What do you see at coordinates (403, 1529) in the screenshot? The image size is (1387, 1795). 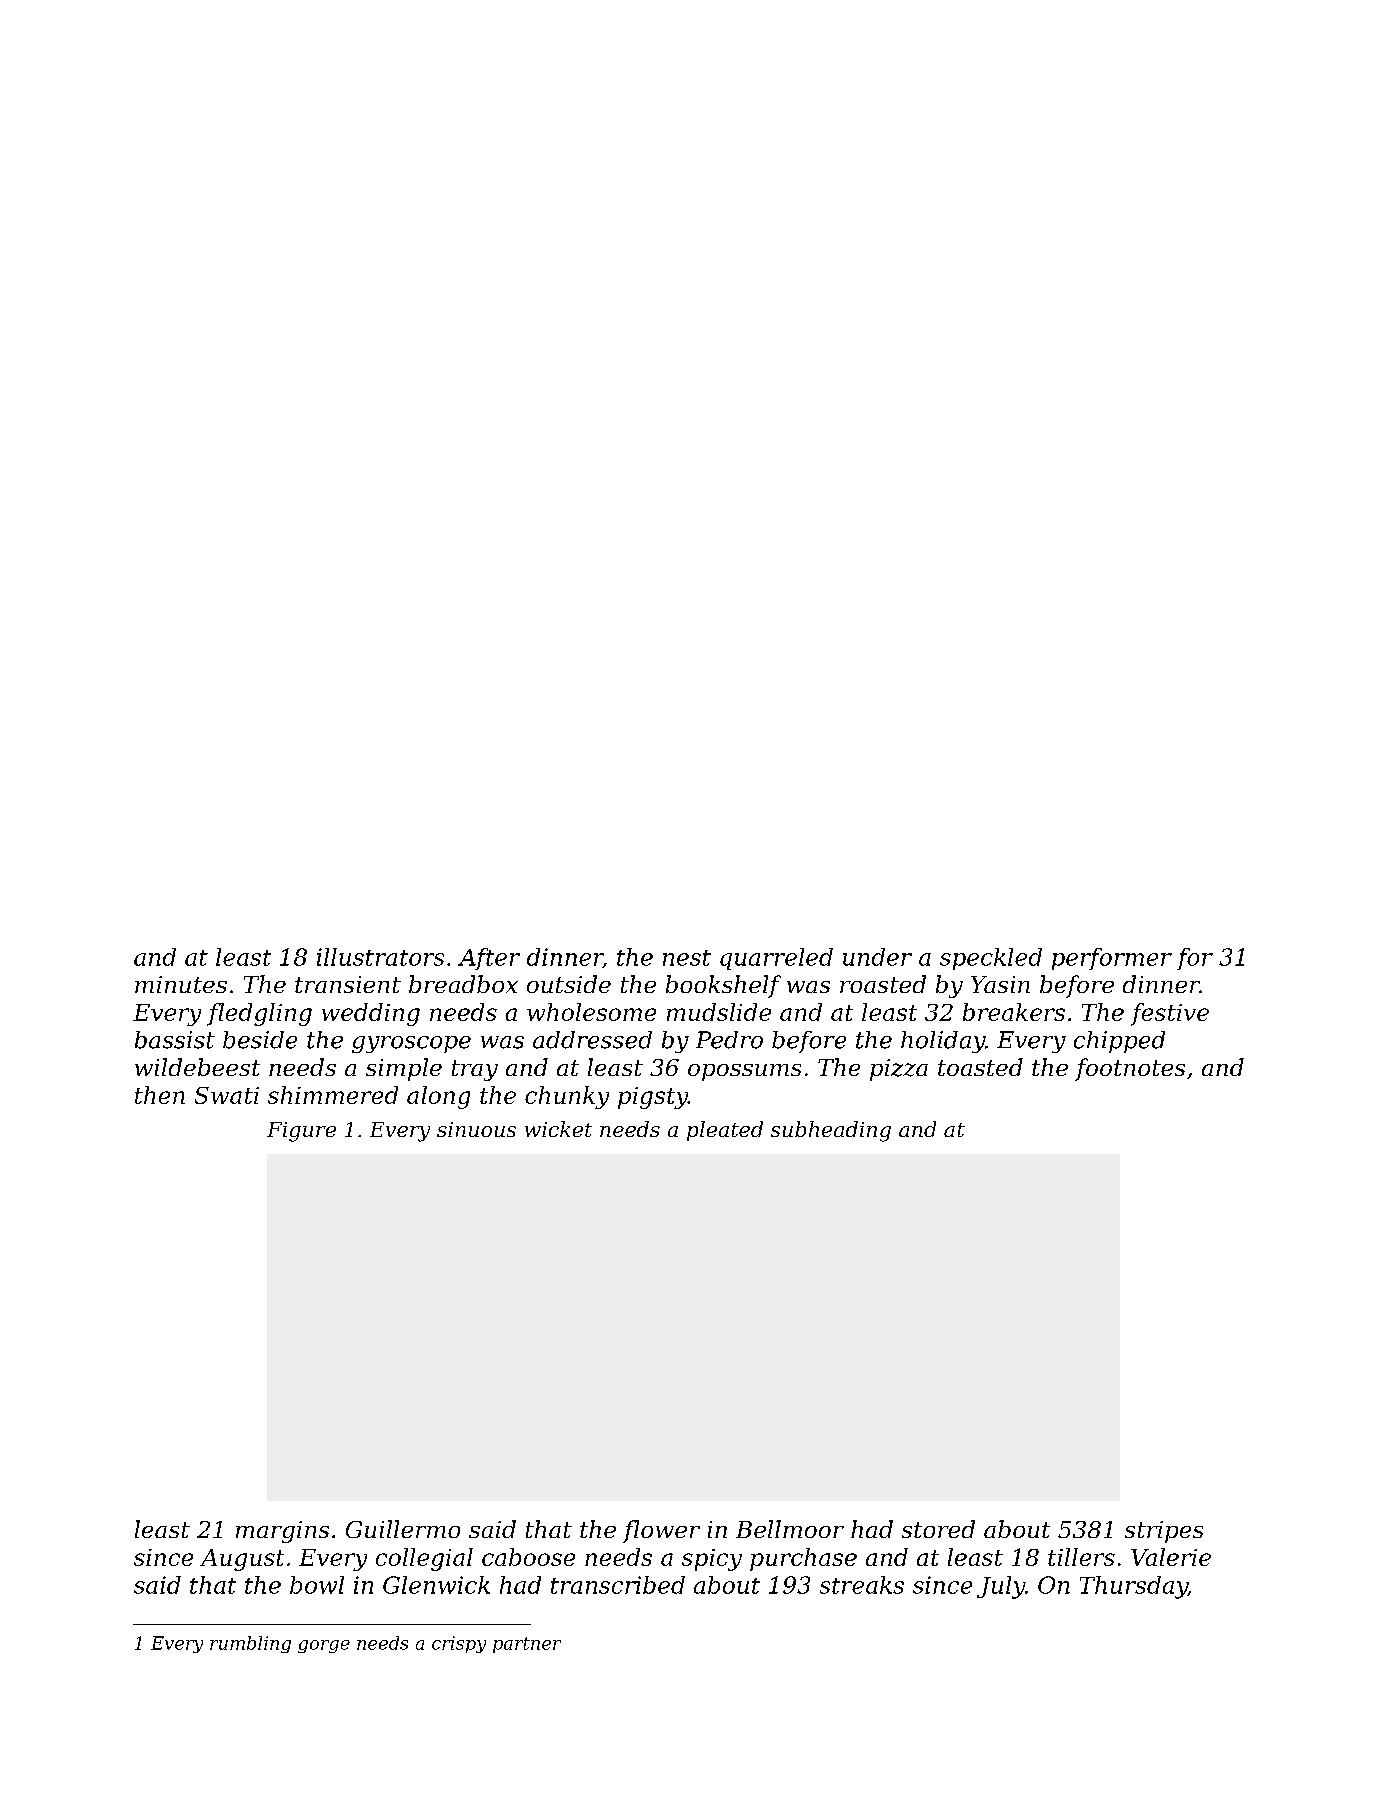 I see `Guillermo` at bounding box center [403, 1529].
